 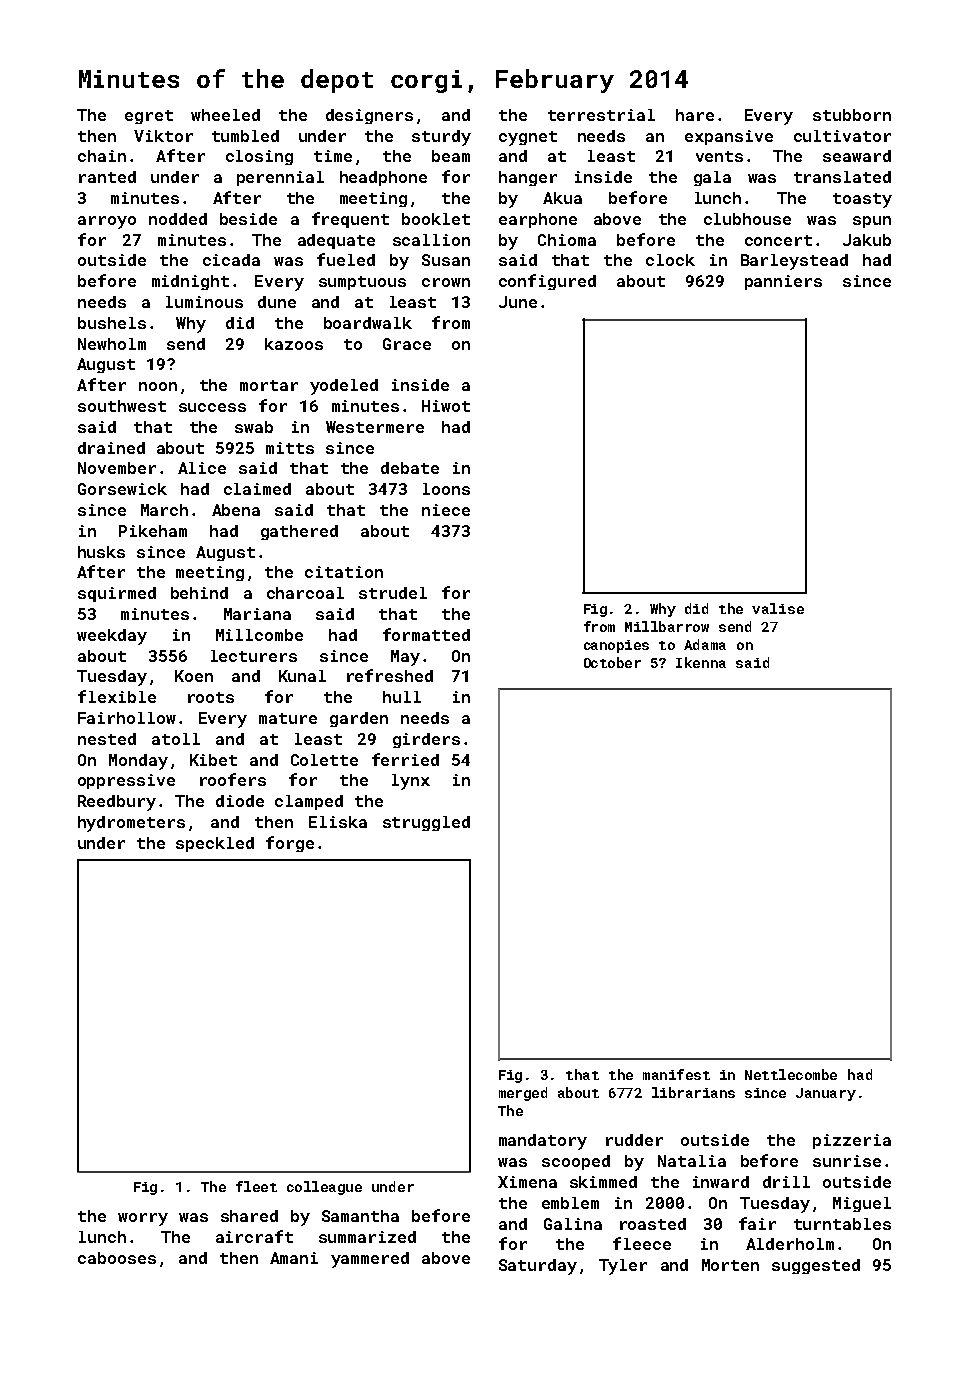 What do you see at coordinates (426, 823) in the screenshot?
I see `struggled` at bounding box center [426, 823].
